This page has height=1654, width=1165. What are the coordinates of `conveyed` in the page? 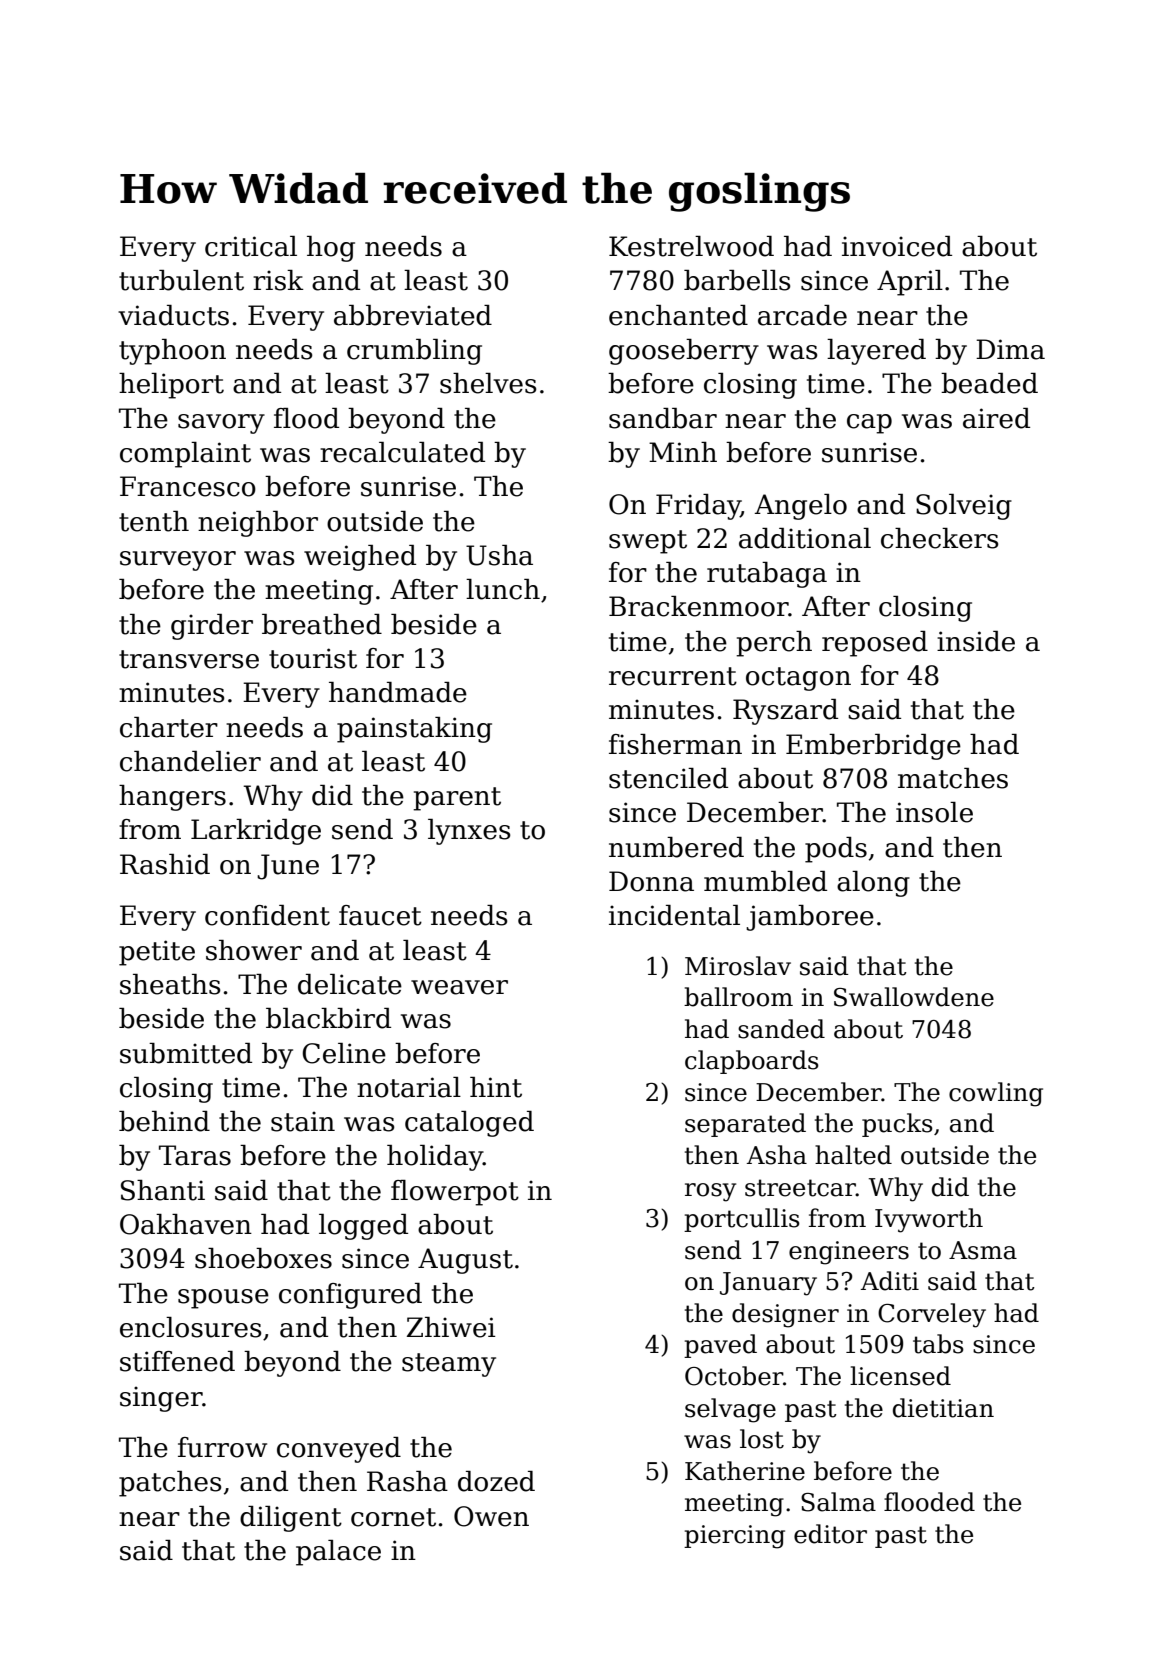 It's located at (339, 1450).
